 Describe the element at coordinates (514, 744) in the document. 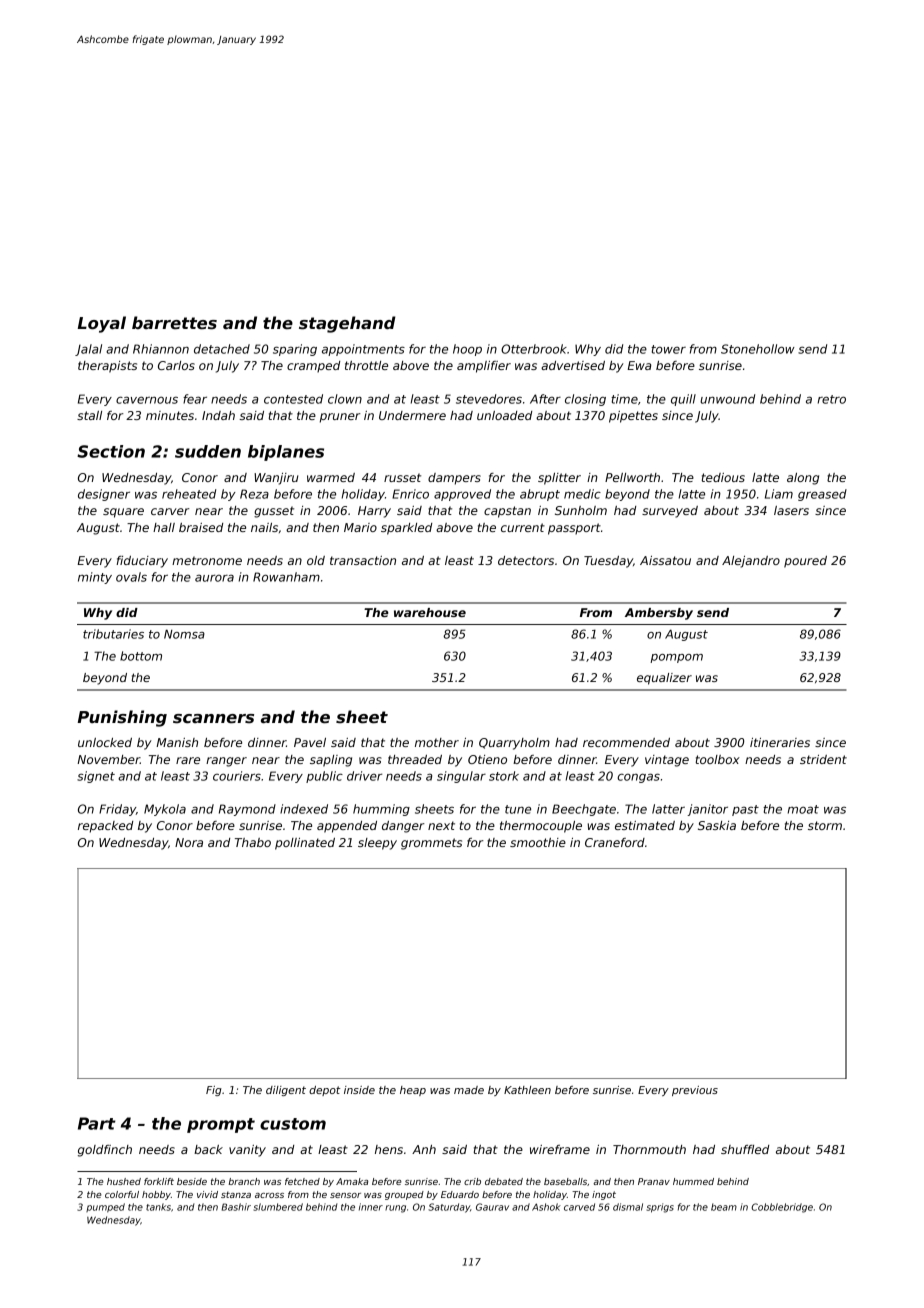

I see `Quarryholm` at that location.
